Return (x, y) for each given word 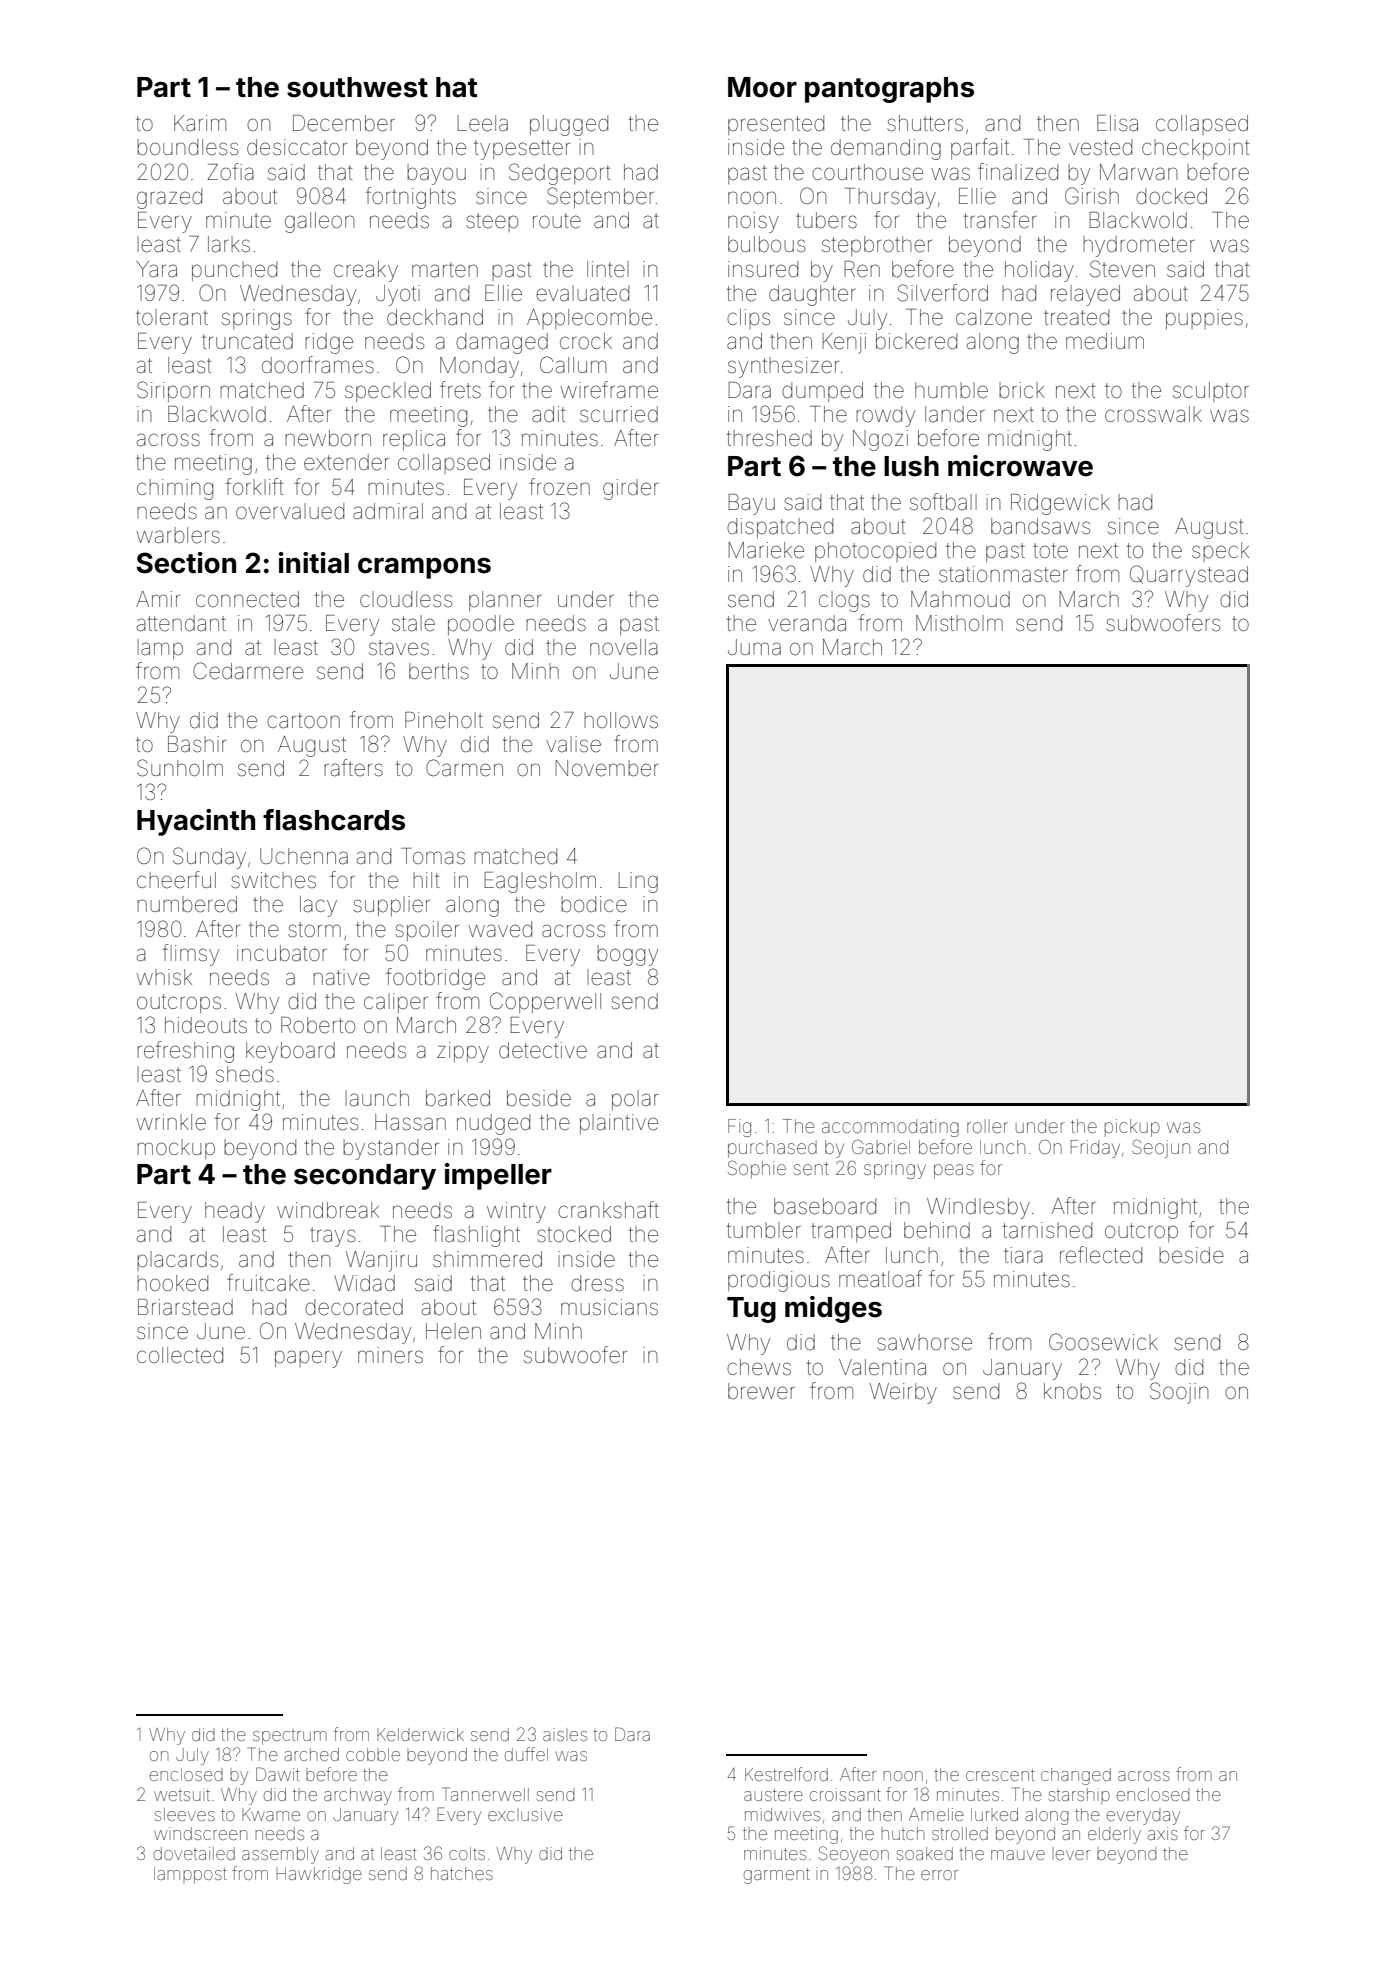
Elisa (1117, 123)
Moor (762, 87)
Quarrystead (1189, 576)
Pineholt (444, 720)
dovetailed (194, 1853)
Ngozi (880, 440)
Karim (200, 123)
